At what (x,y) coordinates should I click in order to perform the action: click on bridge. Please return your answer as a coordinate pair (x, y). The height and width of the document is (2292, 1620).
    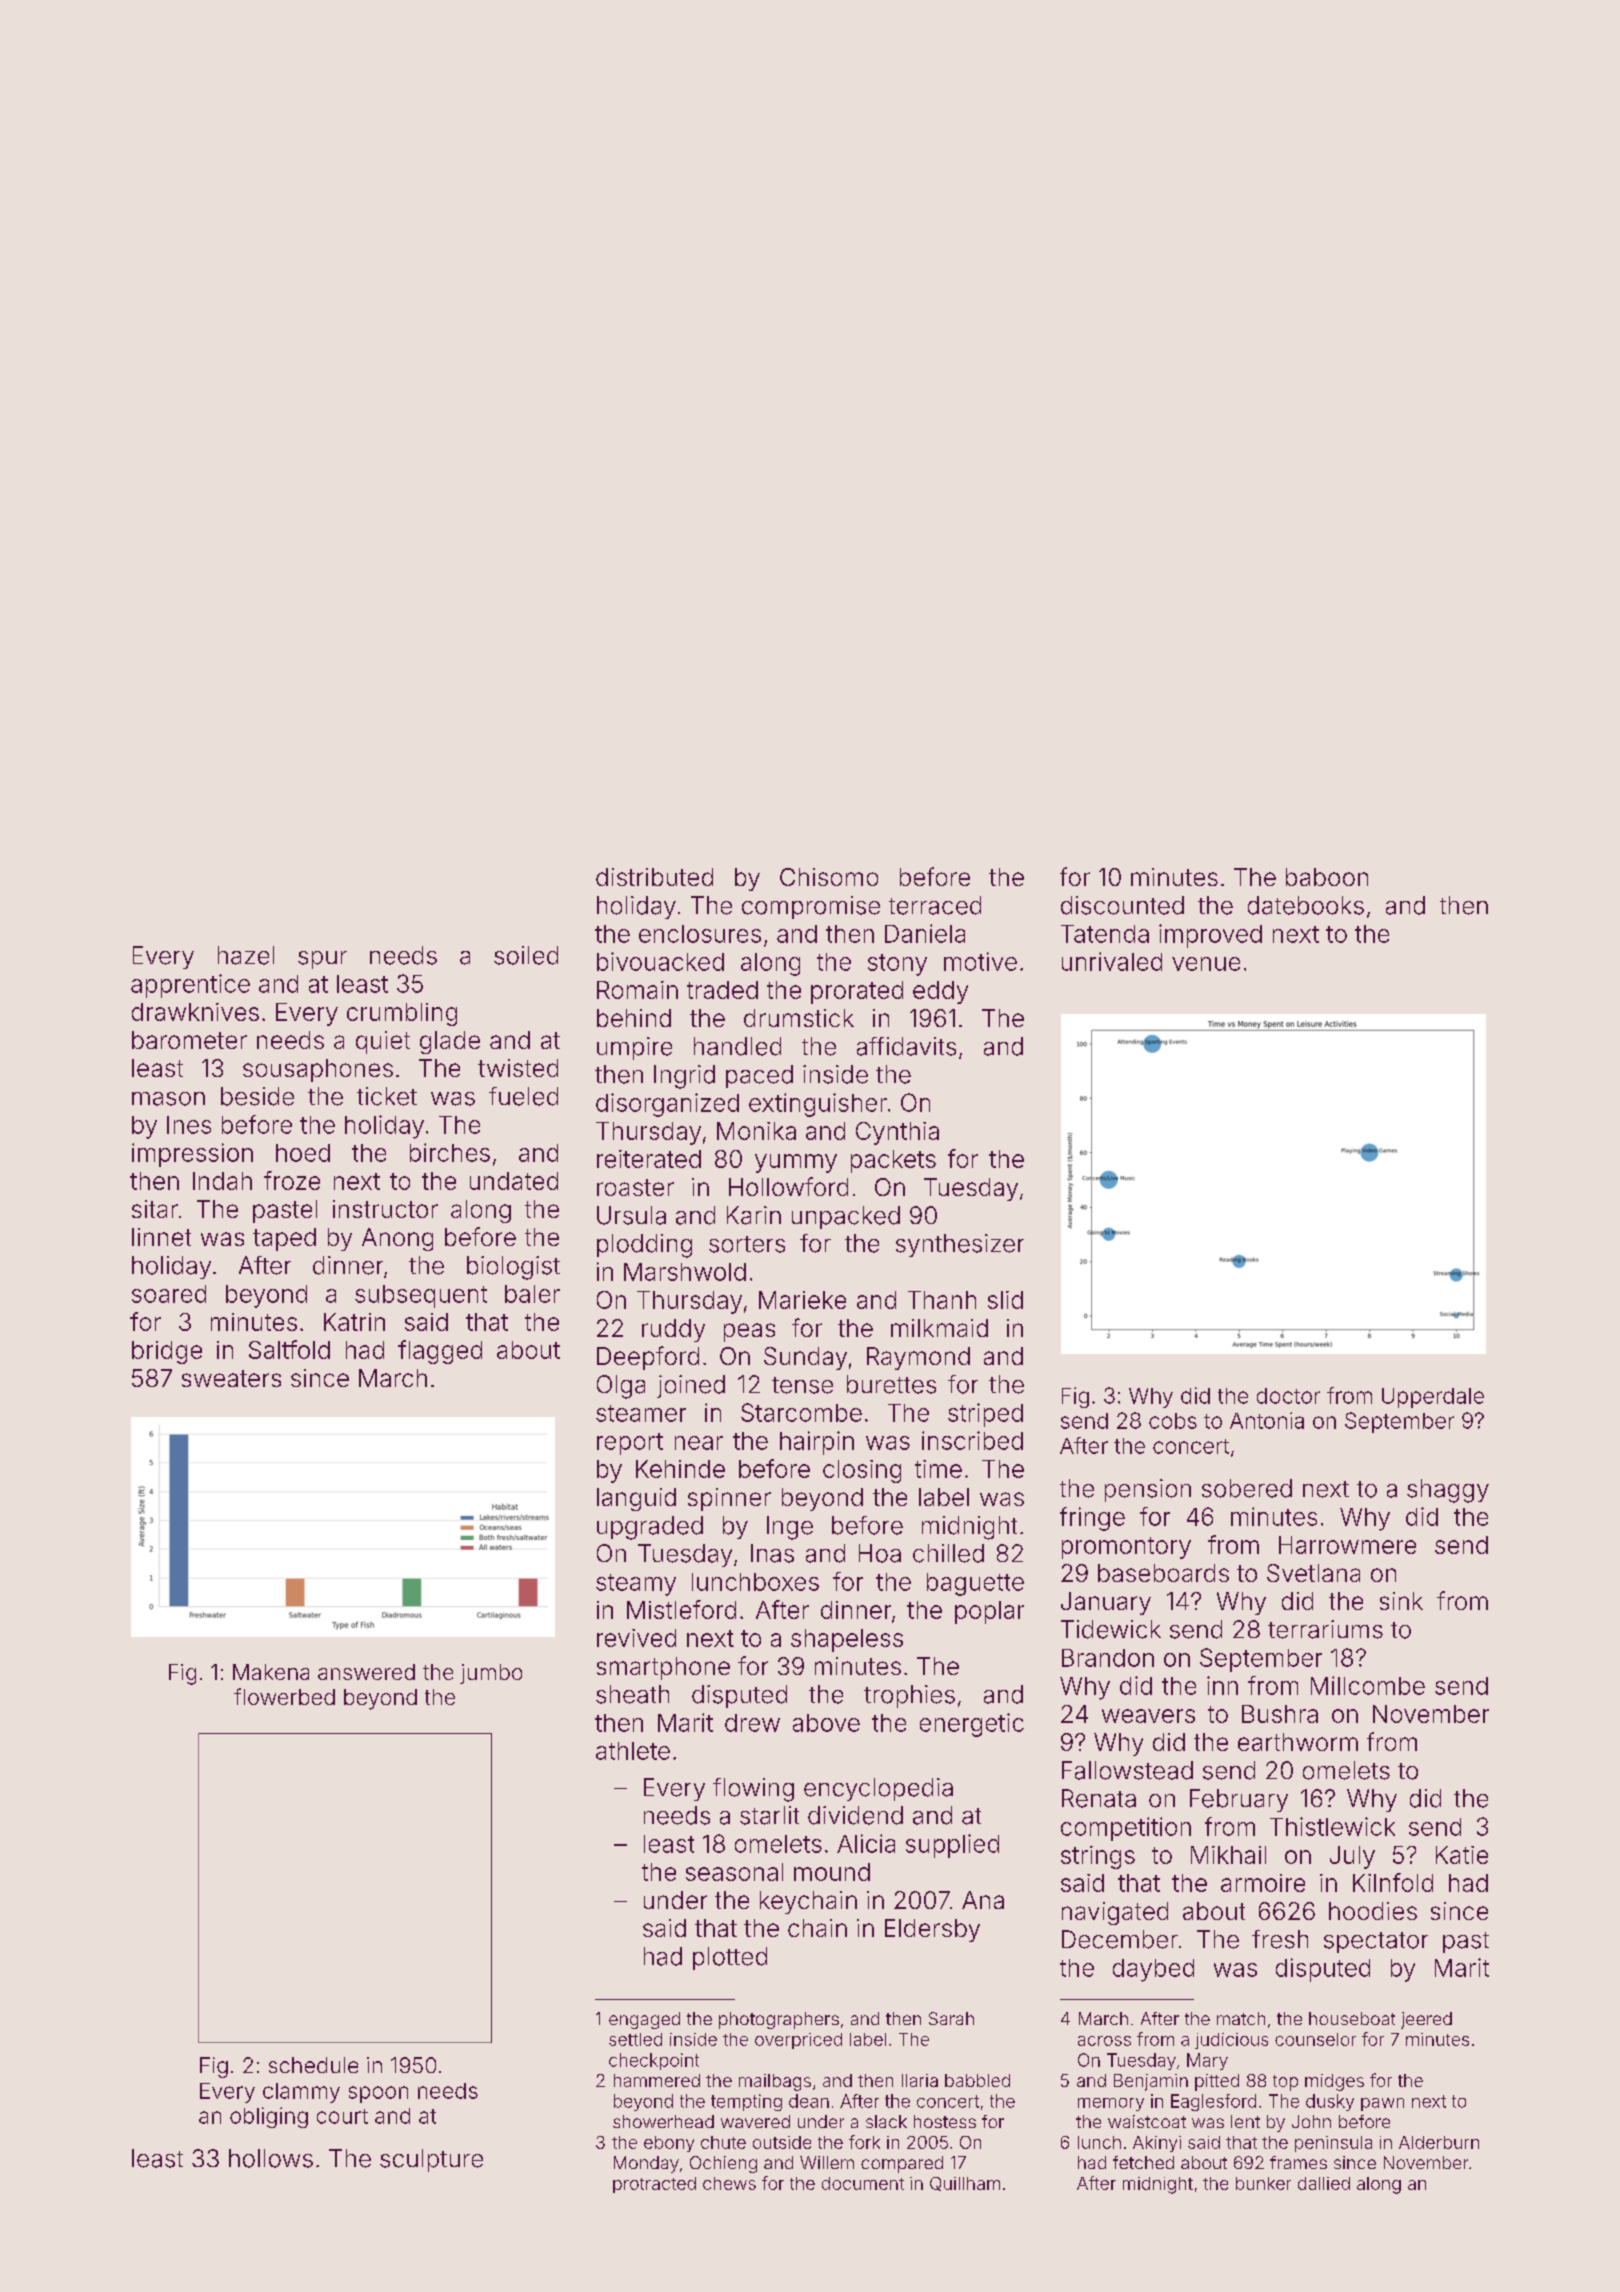
    Looking at the image, I should click on (167, 1352).
